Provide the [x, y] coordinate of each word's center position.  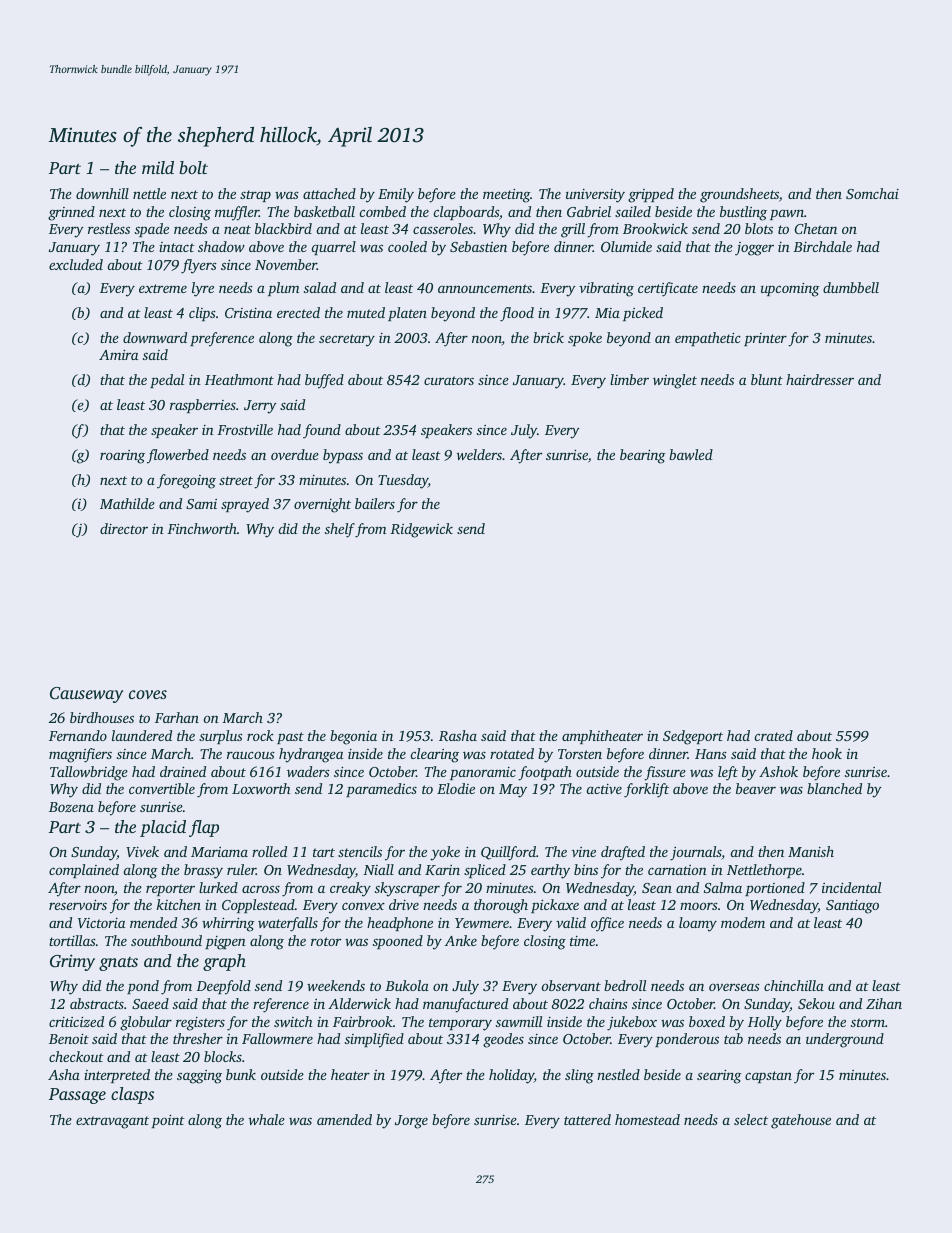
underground [845, 1040]
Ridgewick [421, 530]
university [595, 196]
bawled [691, 454]
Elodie [456, 788]
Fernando [78, 735]
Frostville [245, 429]
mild [158, 167]
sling [579, 1076]
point [168, 1121]
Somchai [872, 193]
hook [827, 753]
